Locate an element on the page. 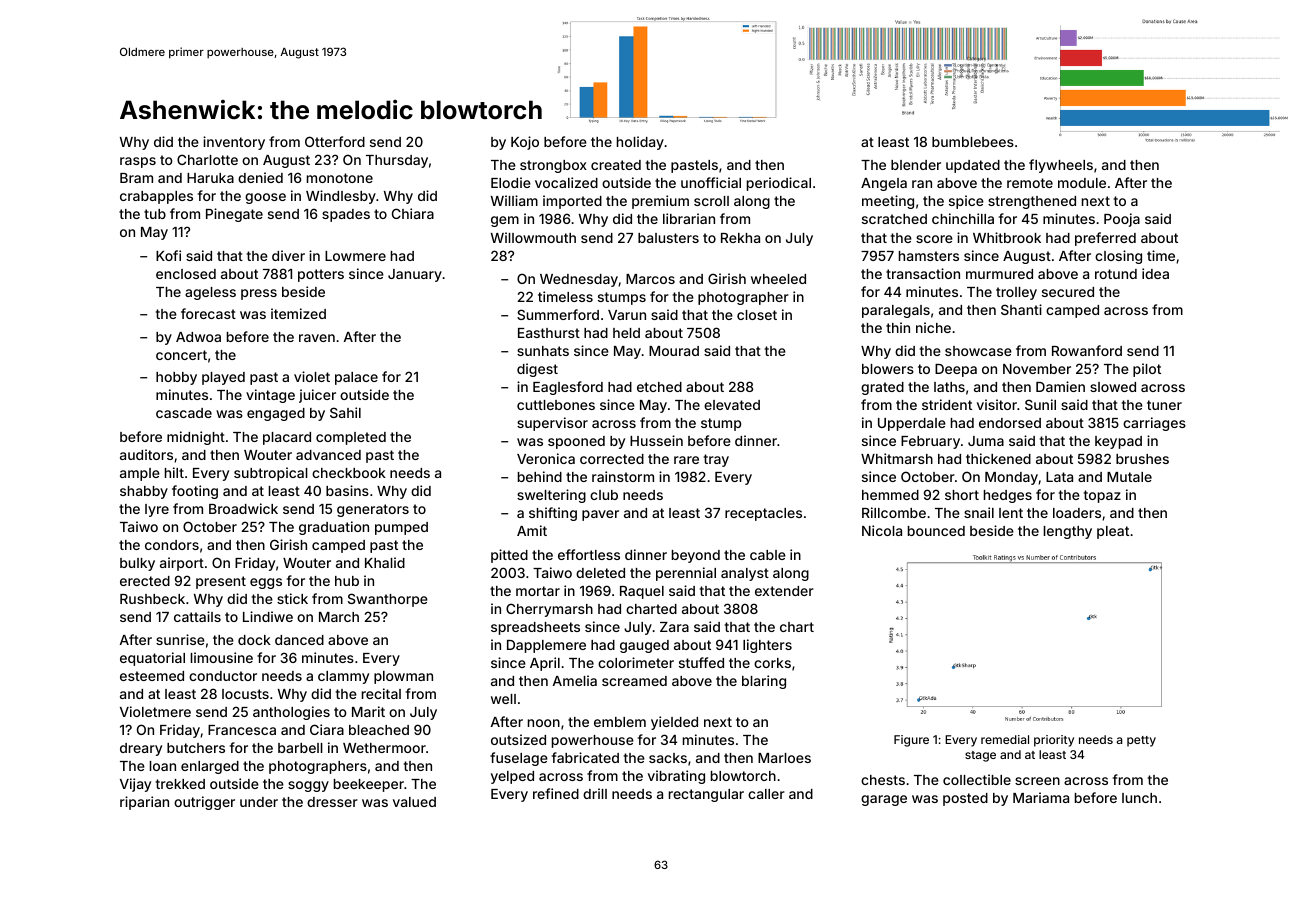  midnight is located at coordinates (196, 438).
